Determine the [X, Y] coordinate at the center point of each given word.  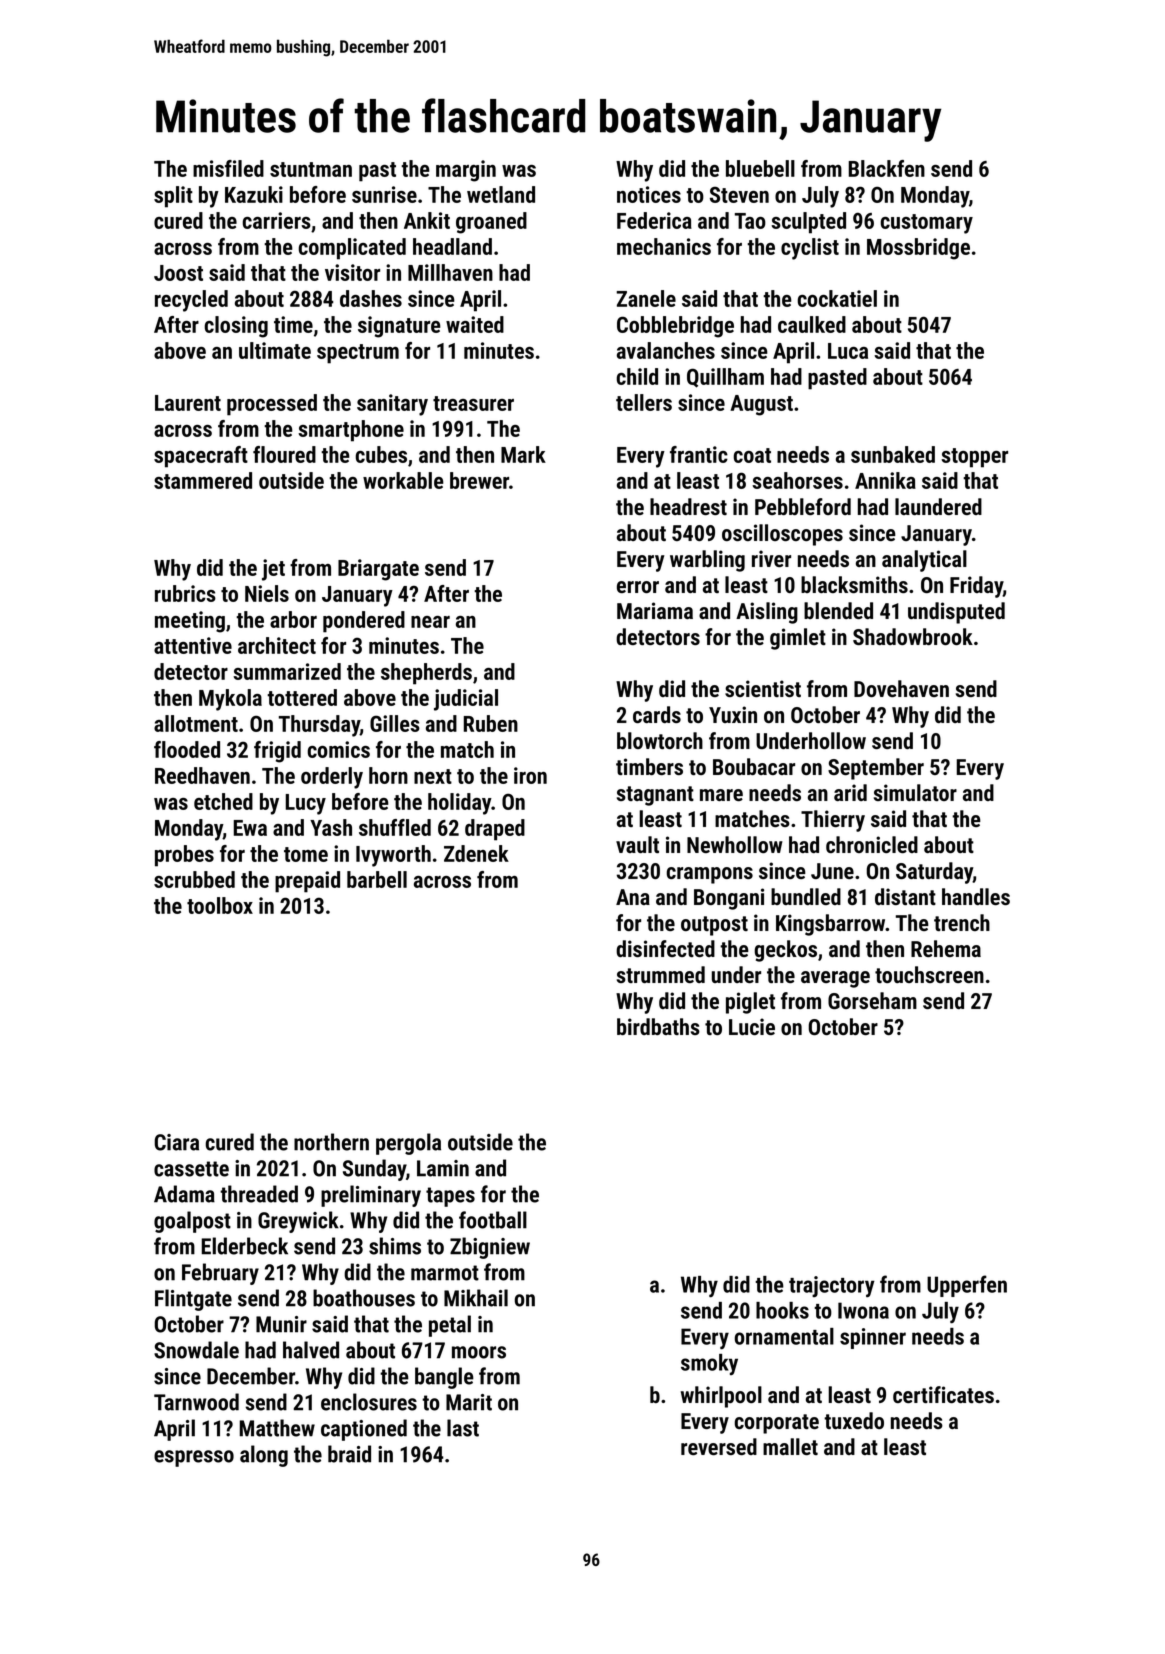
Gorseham [872, 1000]
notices [649, 194]
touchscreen [929, 974]
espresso [194, 1458]
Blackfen [887, 168]
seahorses [797, 480]
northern [331, 1142]
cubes [381, 454]
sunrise [384, 194]
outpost [714, 926]
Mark [523, 454]
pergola [408, 1144]
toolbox [220, 905]
